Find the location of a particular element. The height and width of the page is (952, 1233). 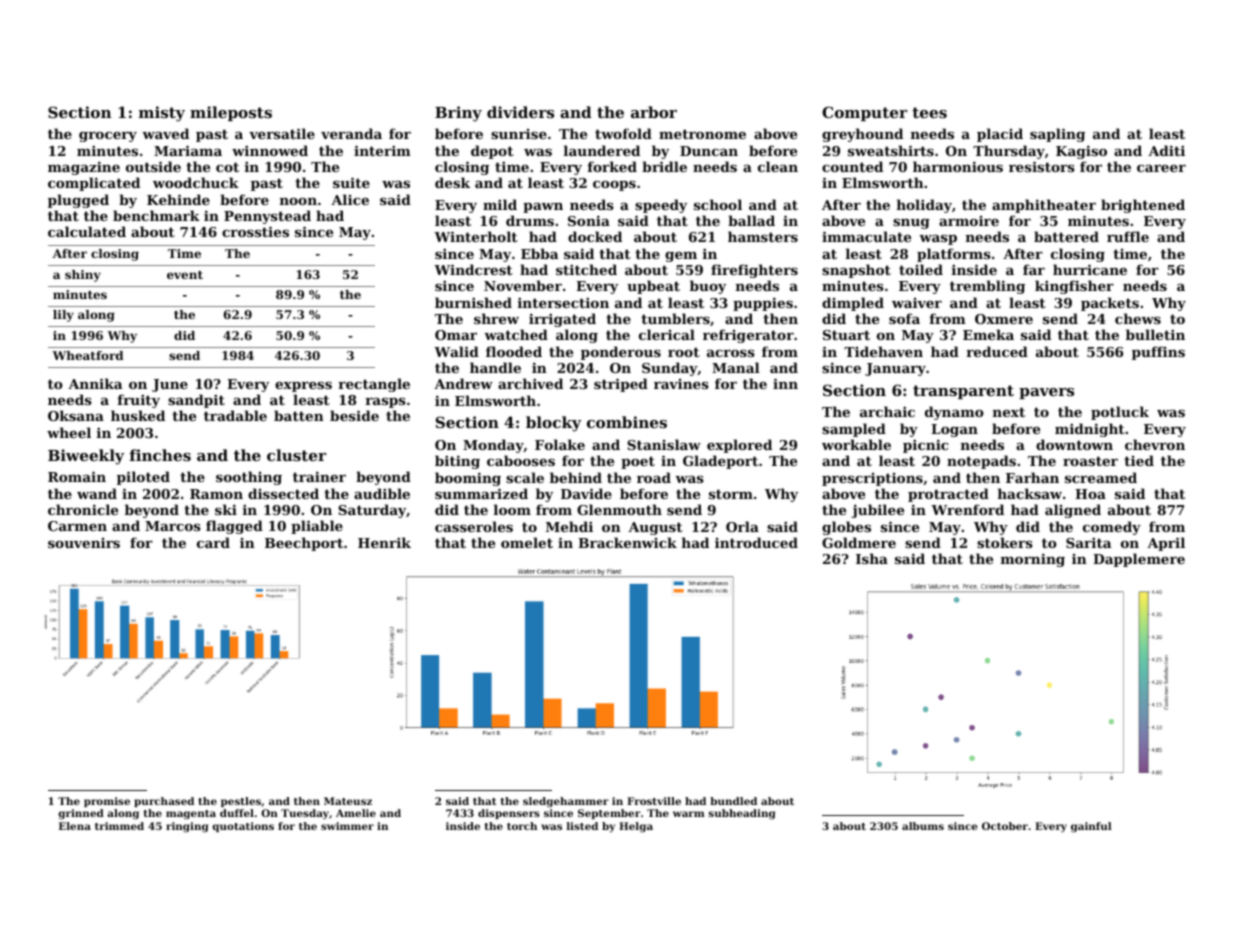

roaster is located at coordinates (1090, 461).
